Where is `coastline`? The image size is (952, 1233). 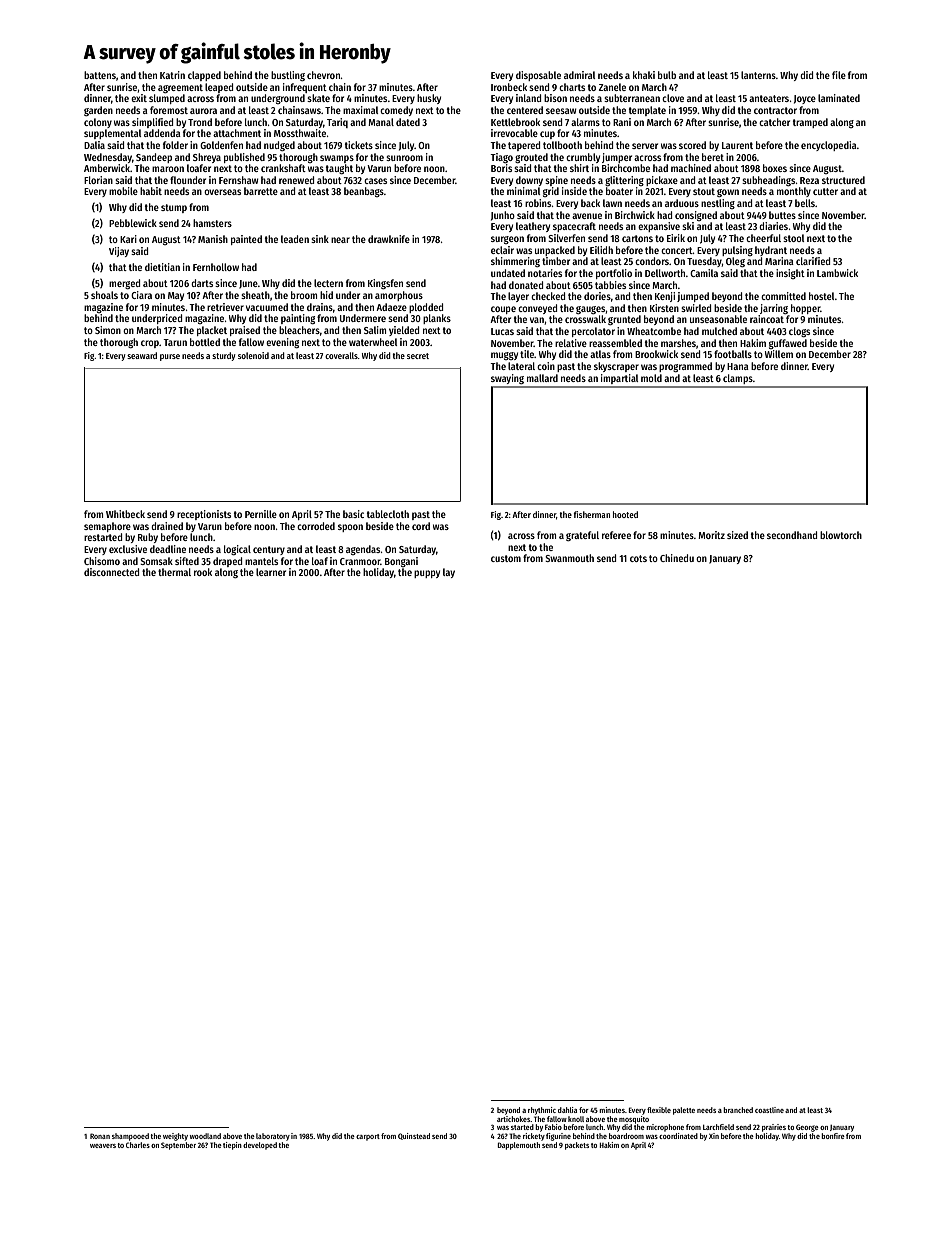
coastline is located at coordinates (769, 1110).
